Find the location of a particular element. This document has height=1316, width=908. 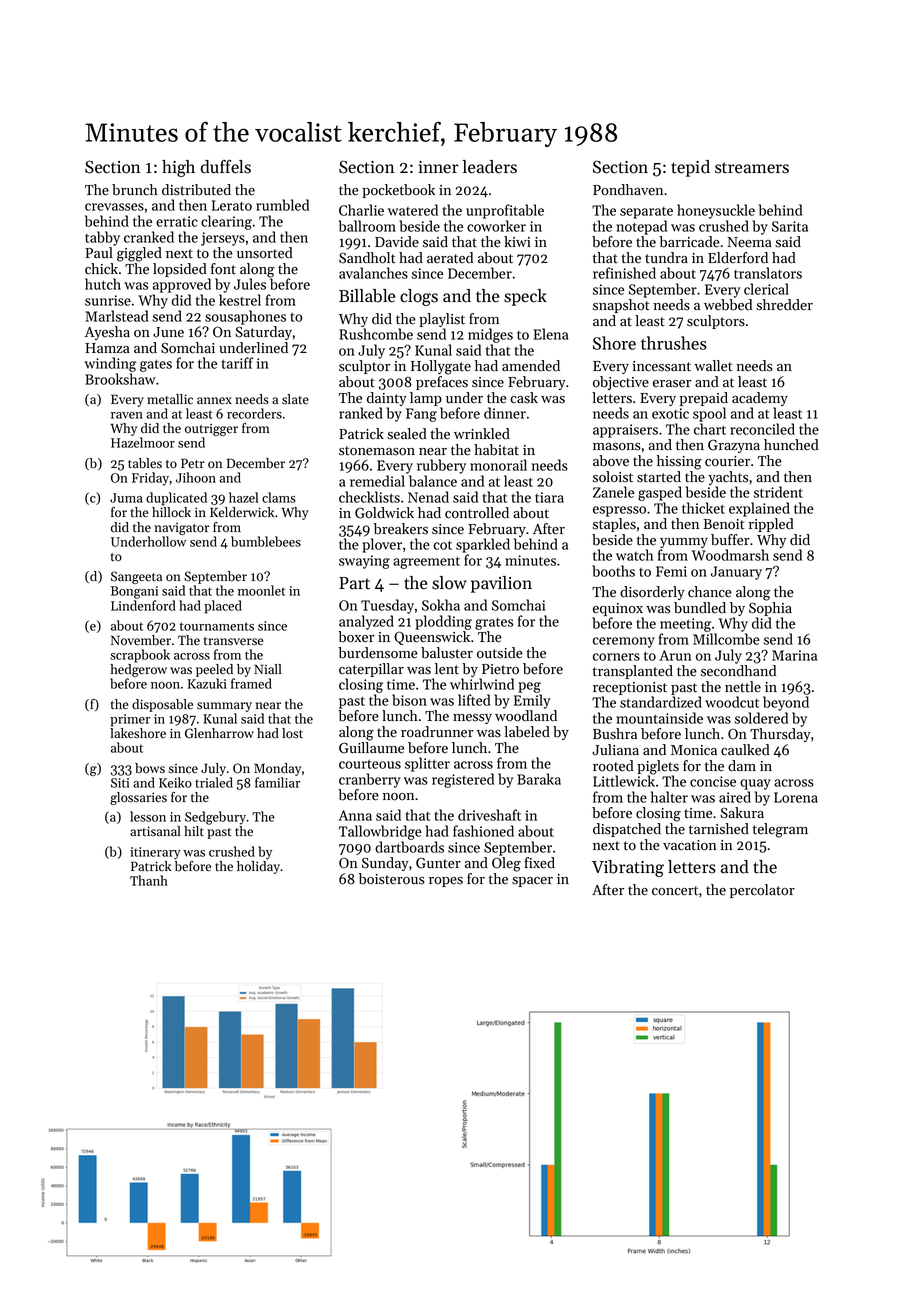

lost is located at coordinates (292, 733).
